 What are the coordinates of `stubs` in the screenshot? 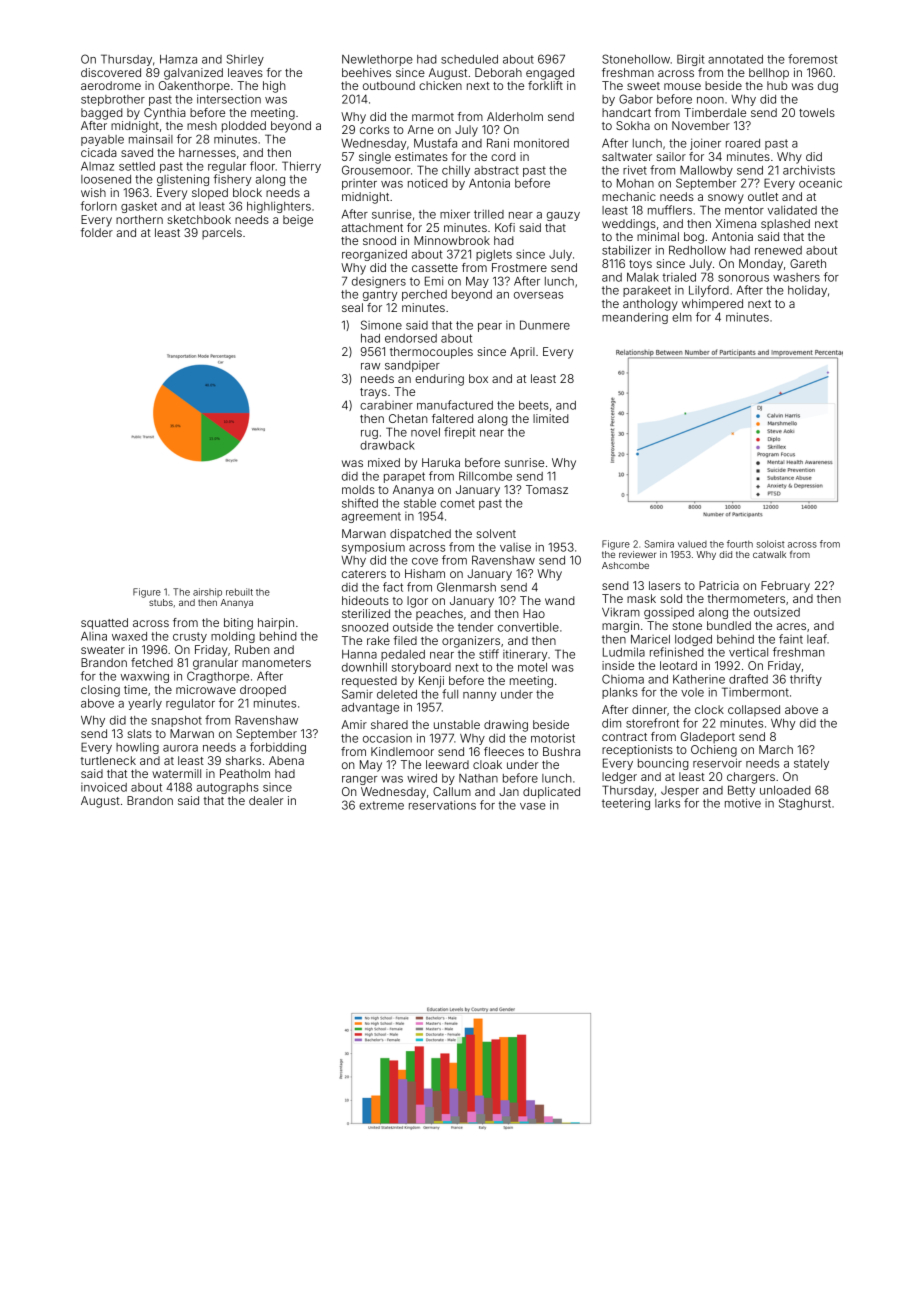 It's located at (161, 602).
